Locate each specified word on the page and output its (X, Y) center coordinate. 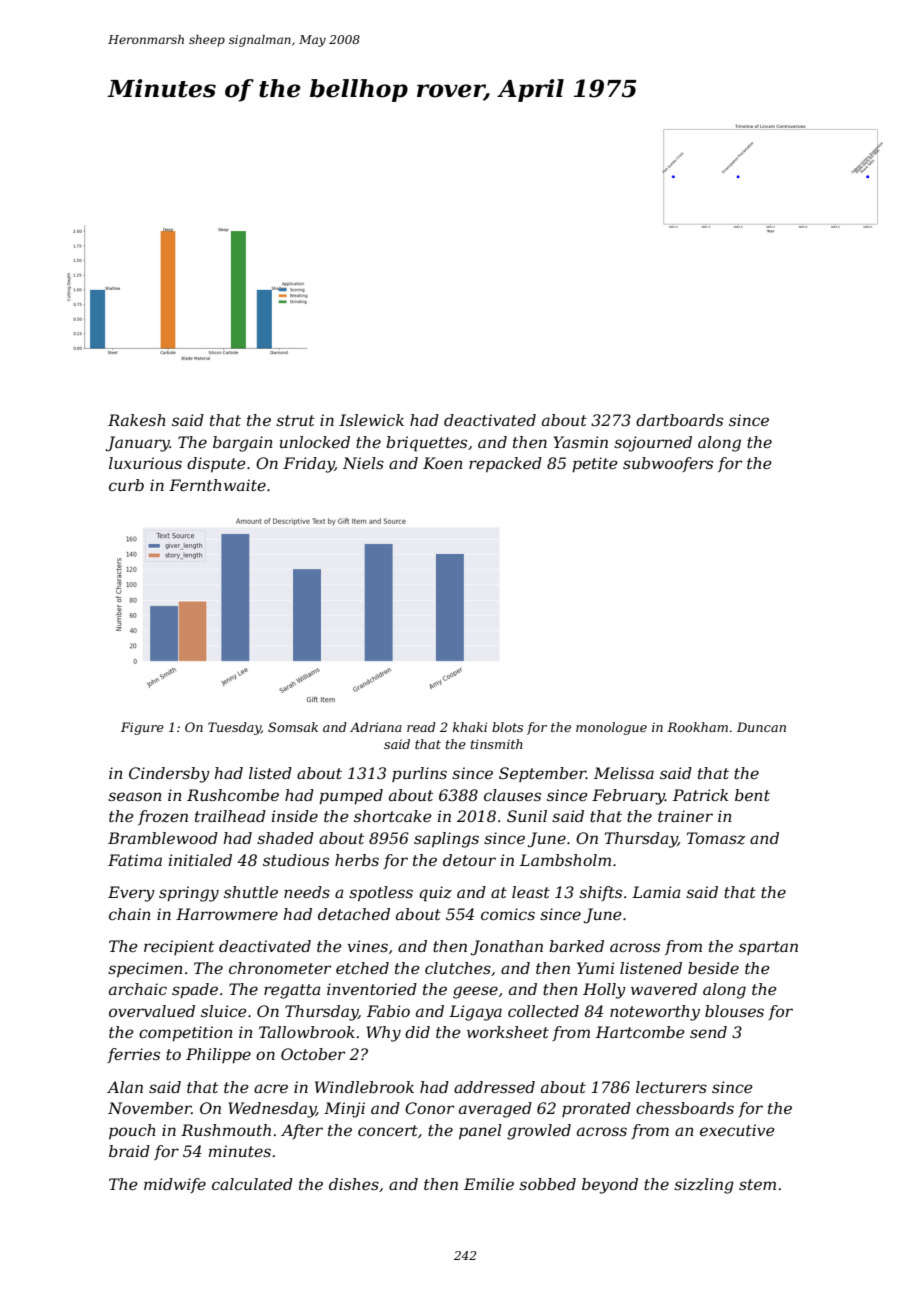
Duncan (761, 727)
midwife (175, 1185)
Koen (443, 463)
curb (126, 485)
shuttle (251, 892)
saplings (446, 840)
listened (651, 968)
